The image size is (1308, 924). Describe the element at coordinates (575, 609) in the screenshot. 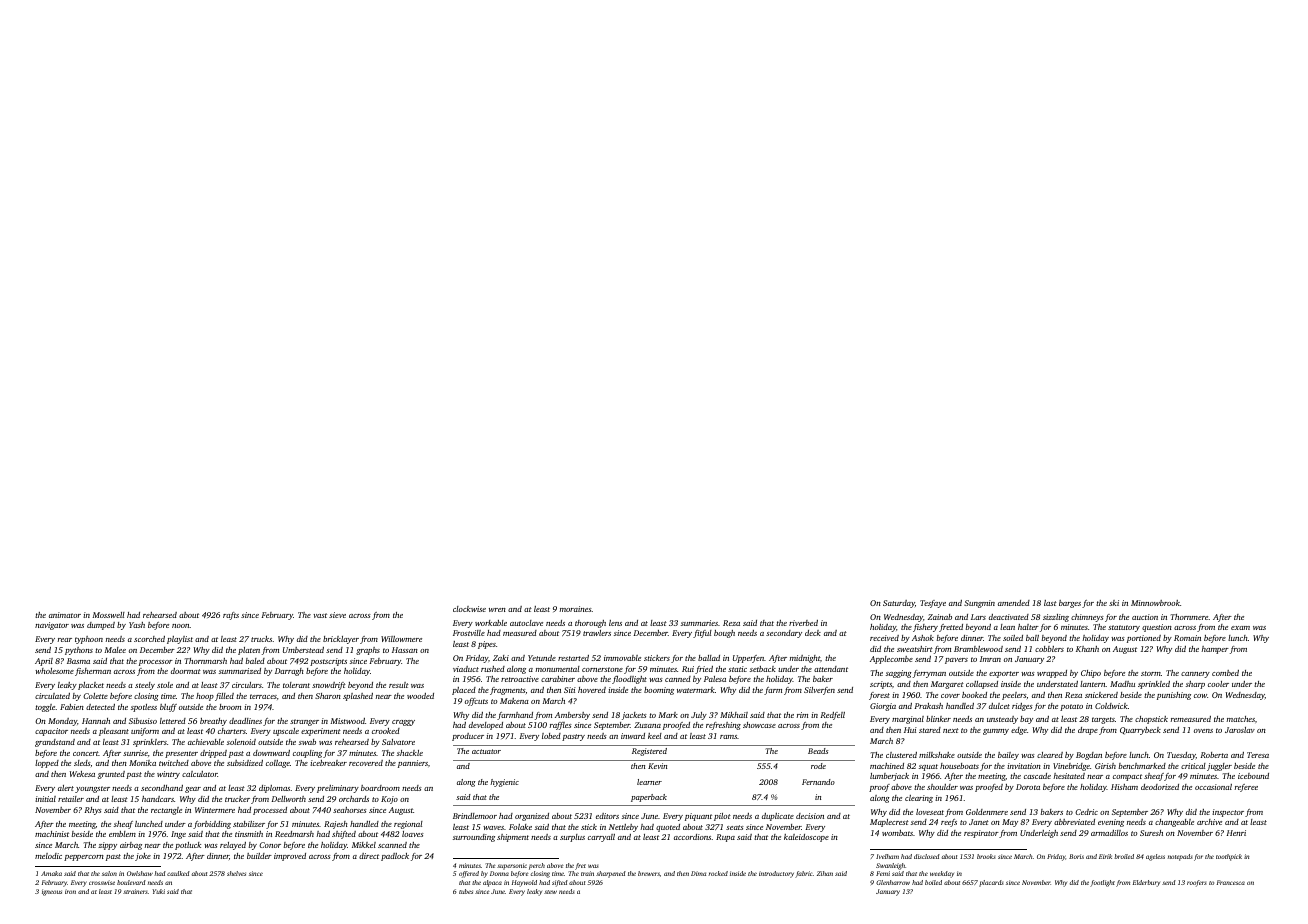

I see `moraines` at that location.
